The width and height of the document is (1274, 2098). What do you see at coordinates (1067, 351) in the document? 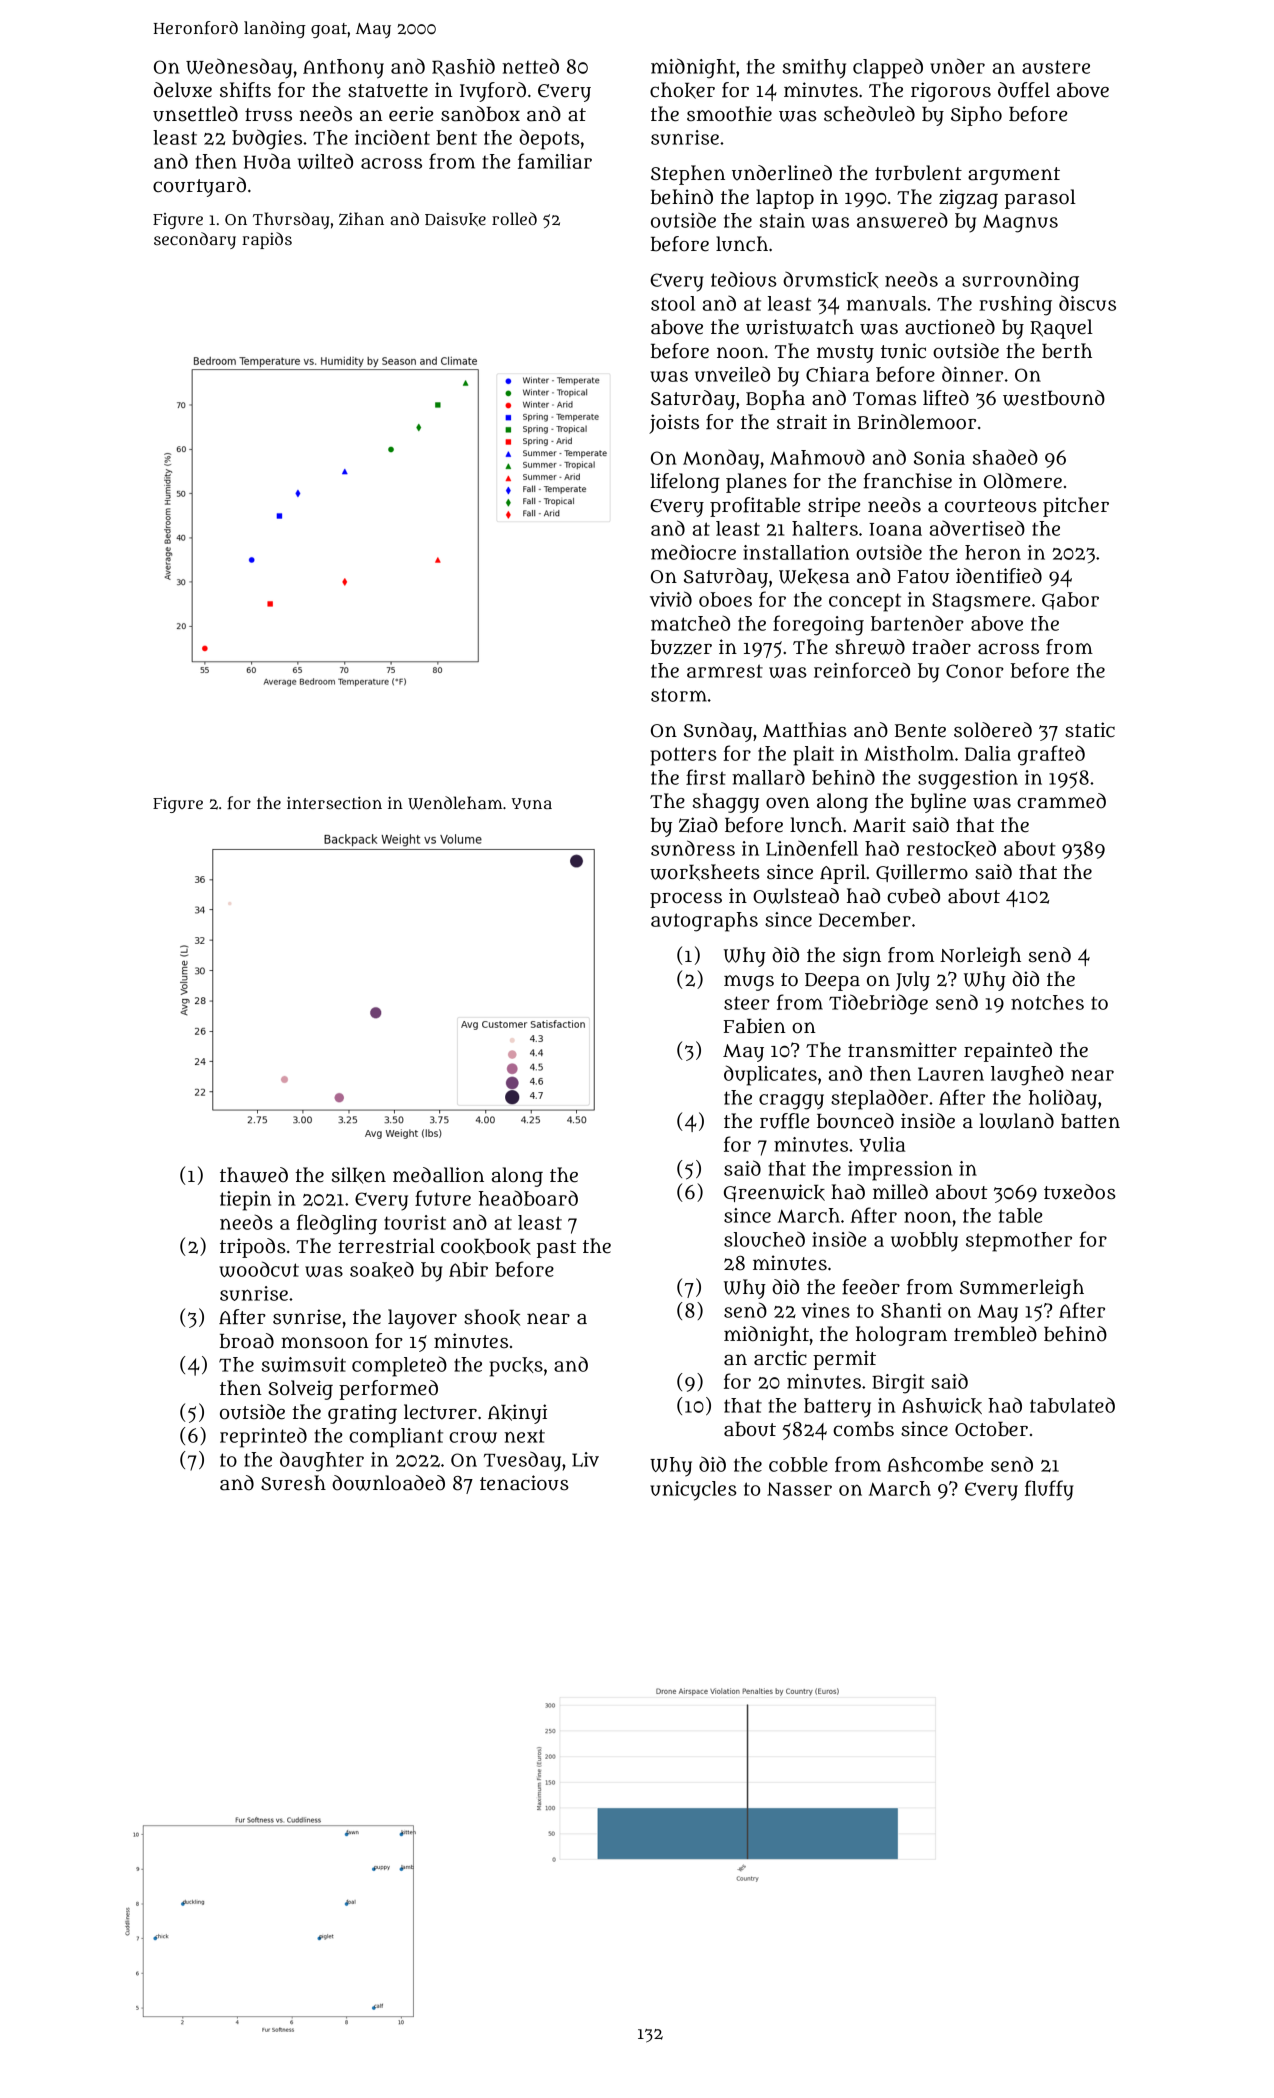
I see `berth` at bounding box center [1067, 351].
